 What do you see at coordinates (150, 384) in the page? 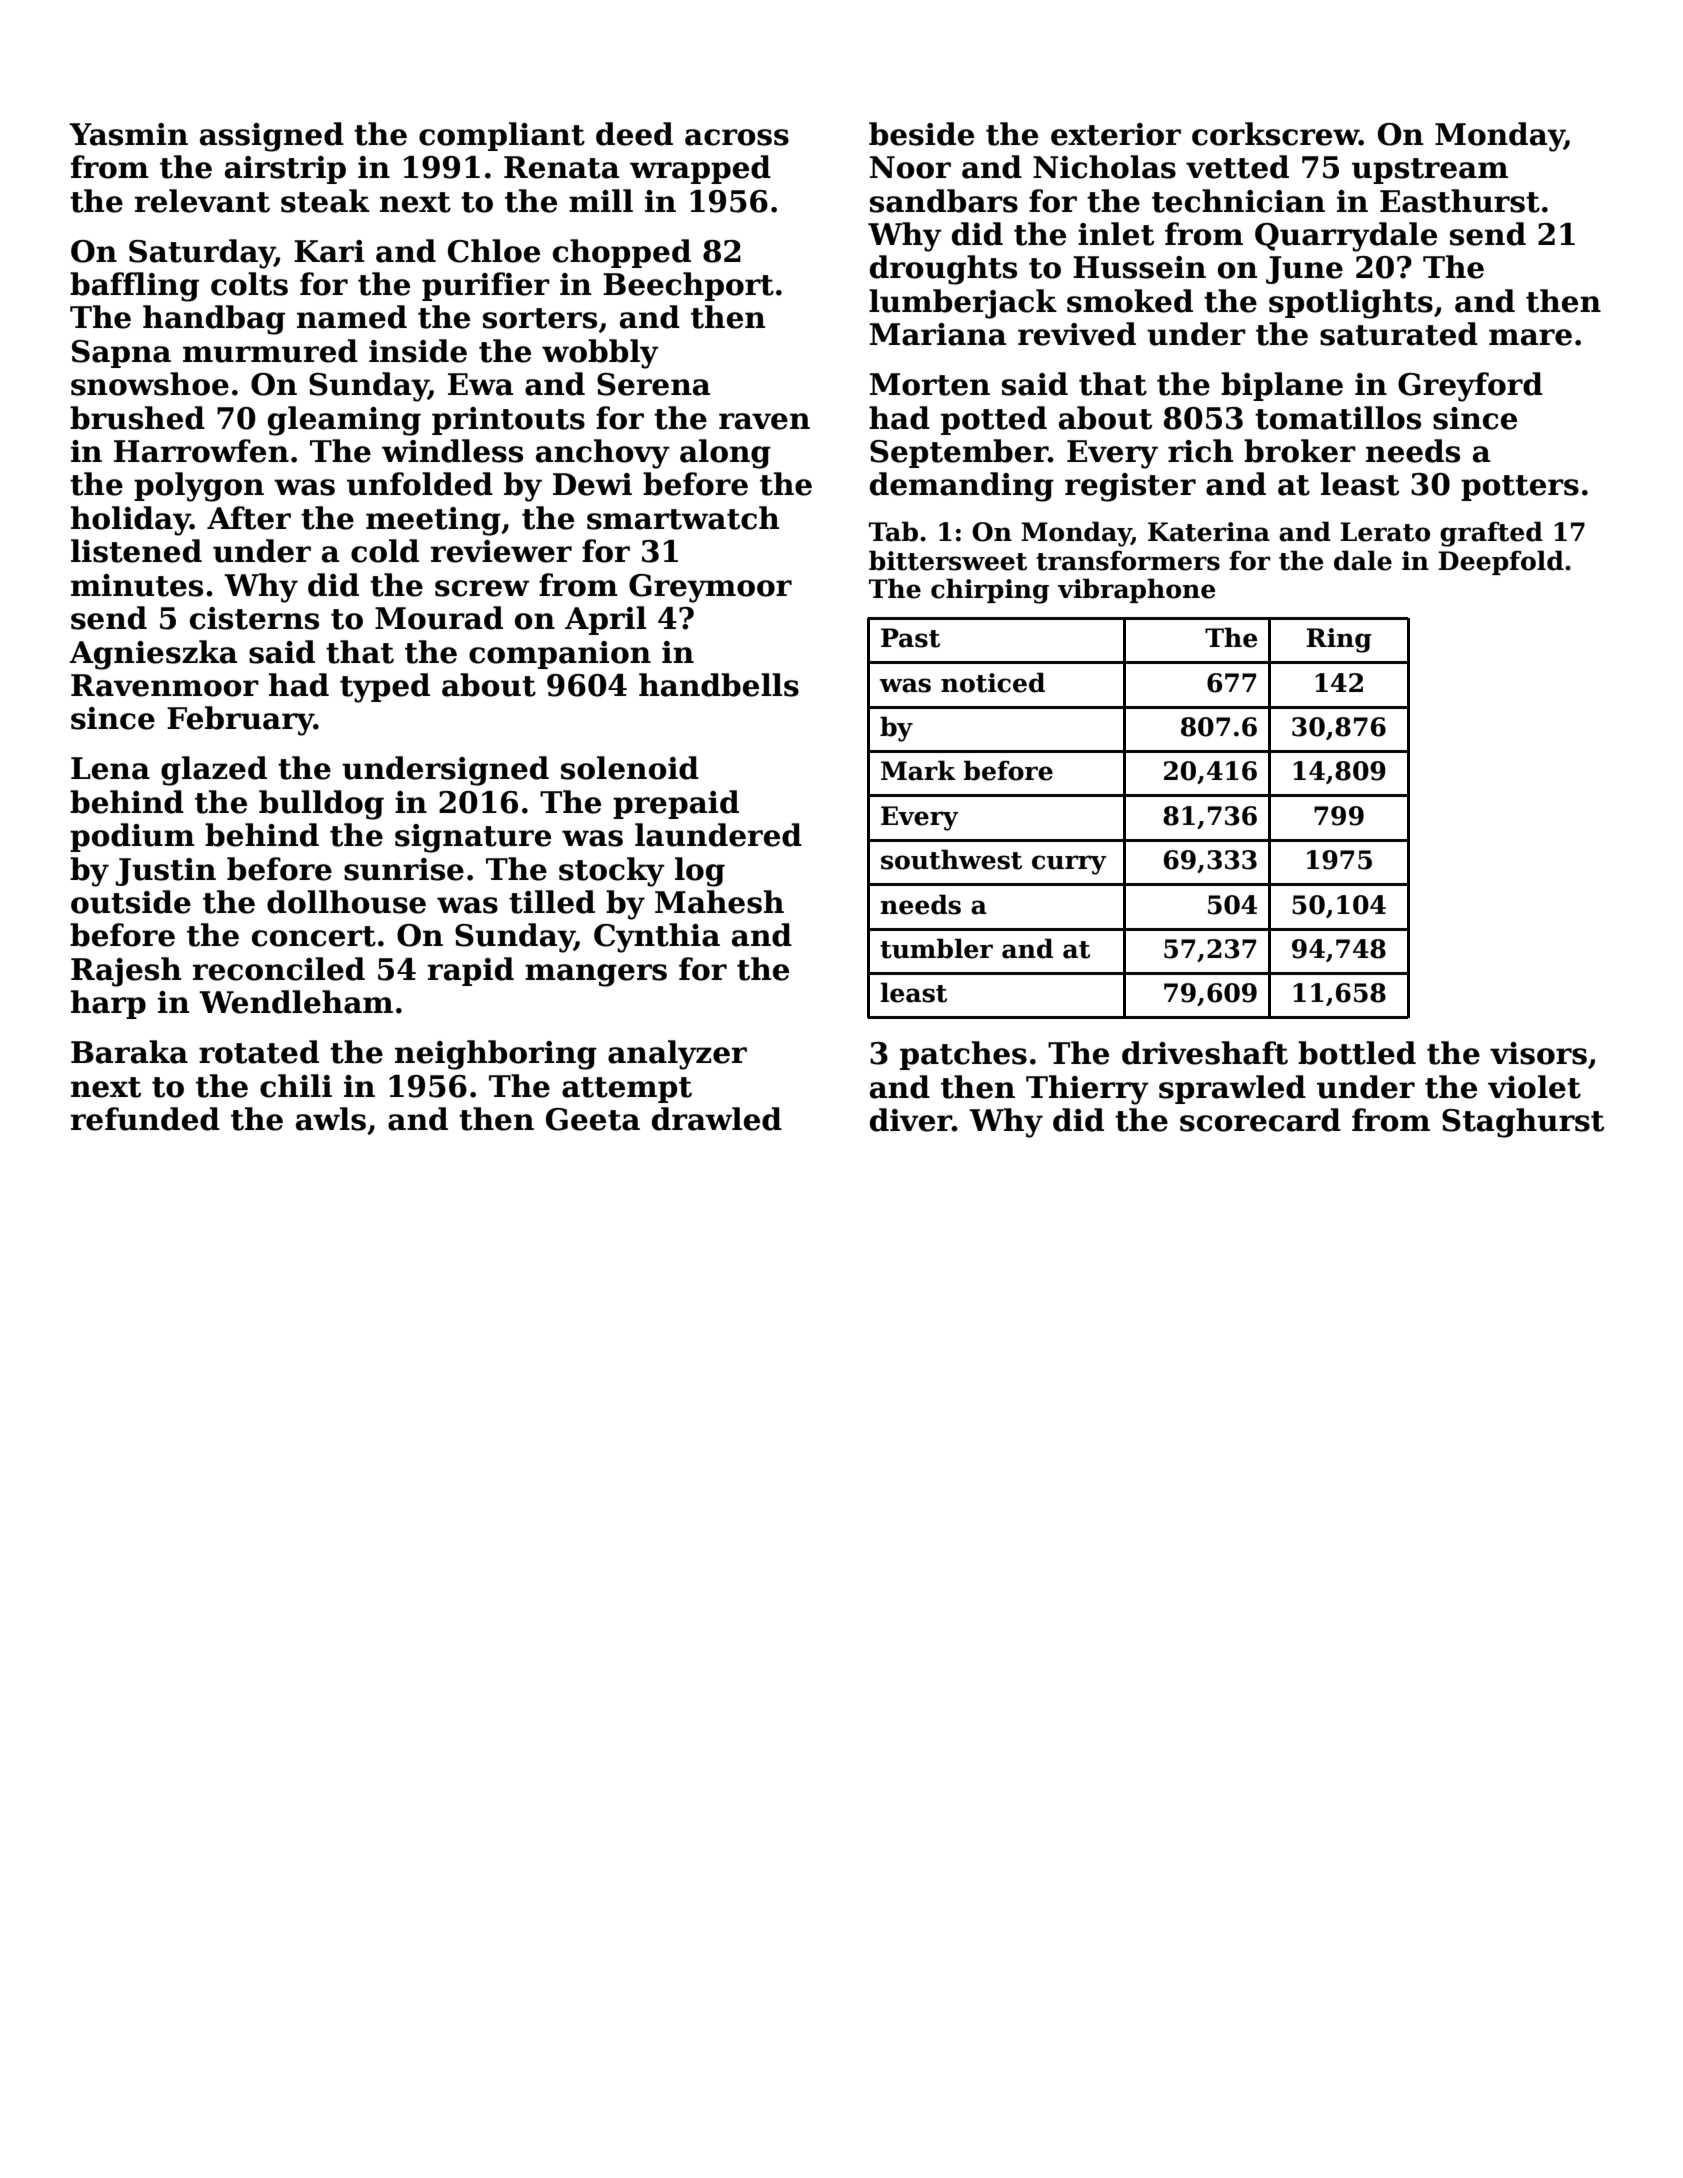
I see `snowshoe` at bounding box center [150, 384].
